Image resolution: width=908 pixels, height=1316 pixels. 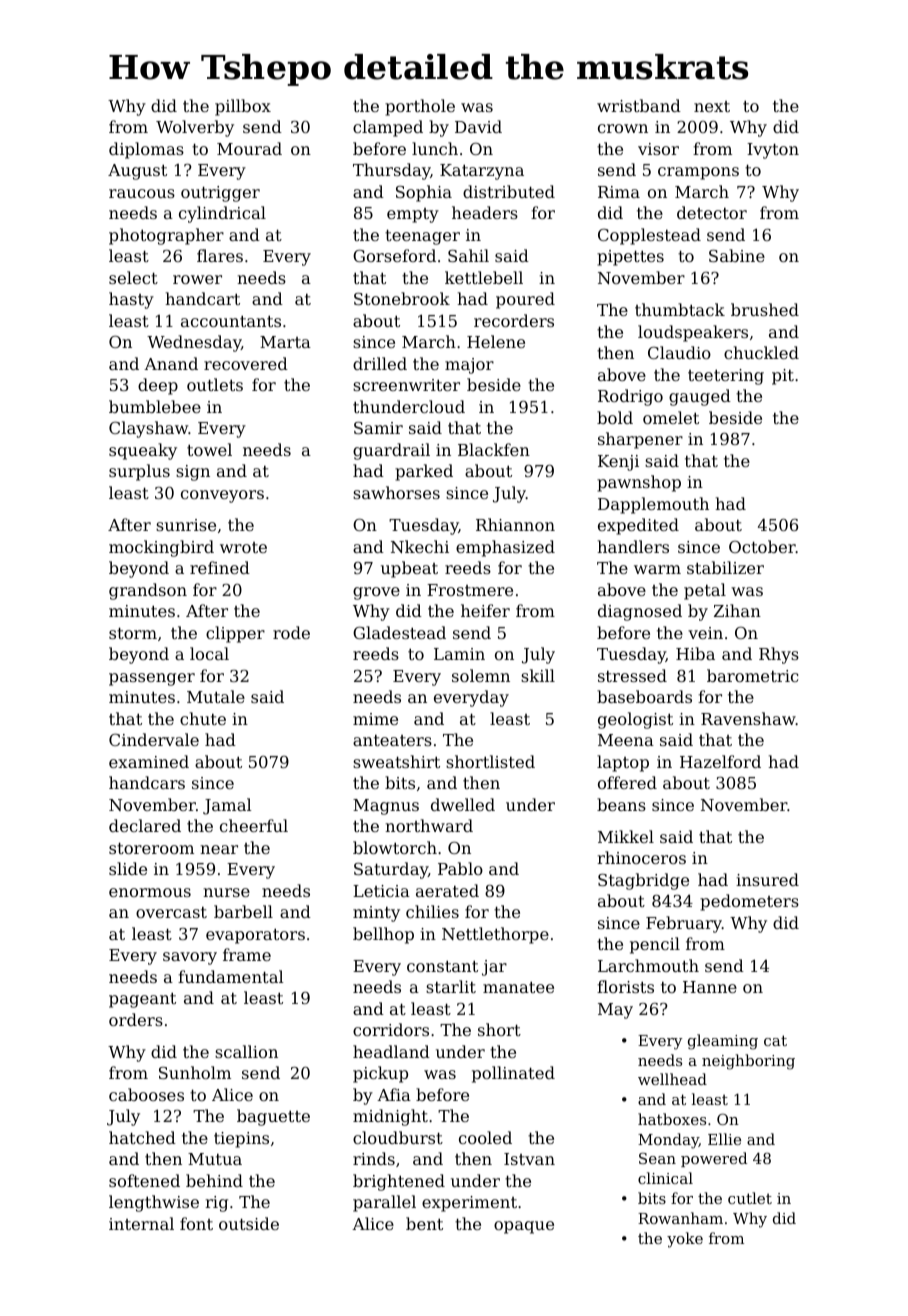 I want to click on experiment, so click(x=469, y=1204).
